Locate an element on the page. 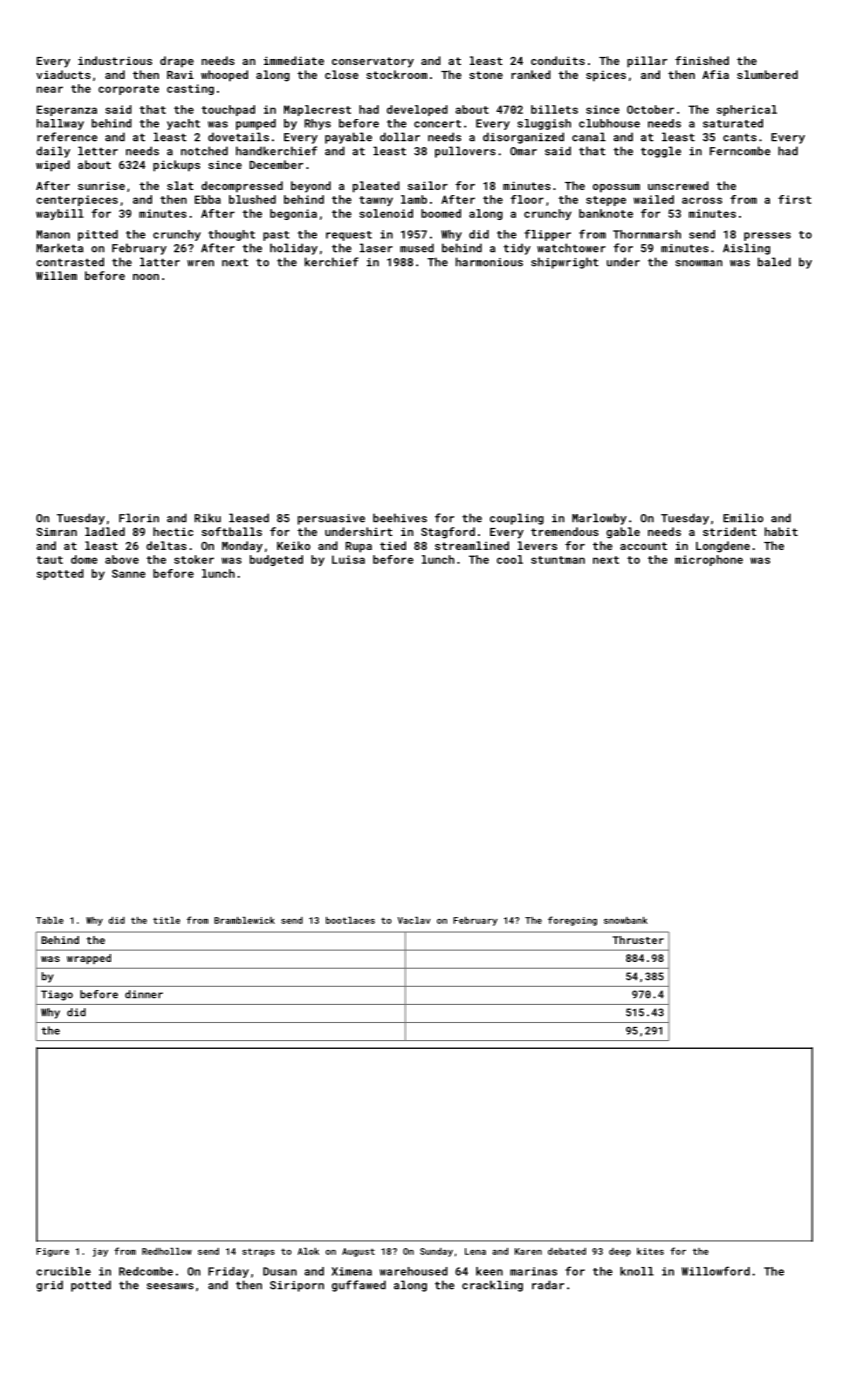 The width and height of the document is (849, 1400). microphone is located at coordinates (709, 560).
